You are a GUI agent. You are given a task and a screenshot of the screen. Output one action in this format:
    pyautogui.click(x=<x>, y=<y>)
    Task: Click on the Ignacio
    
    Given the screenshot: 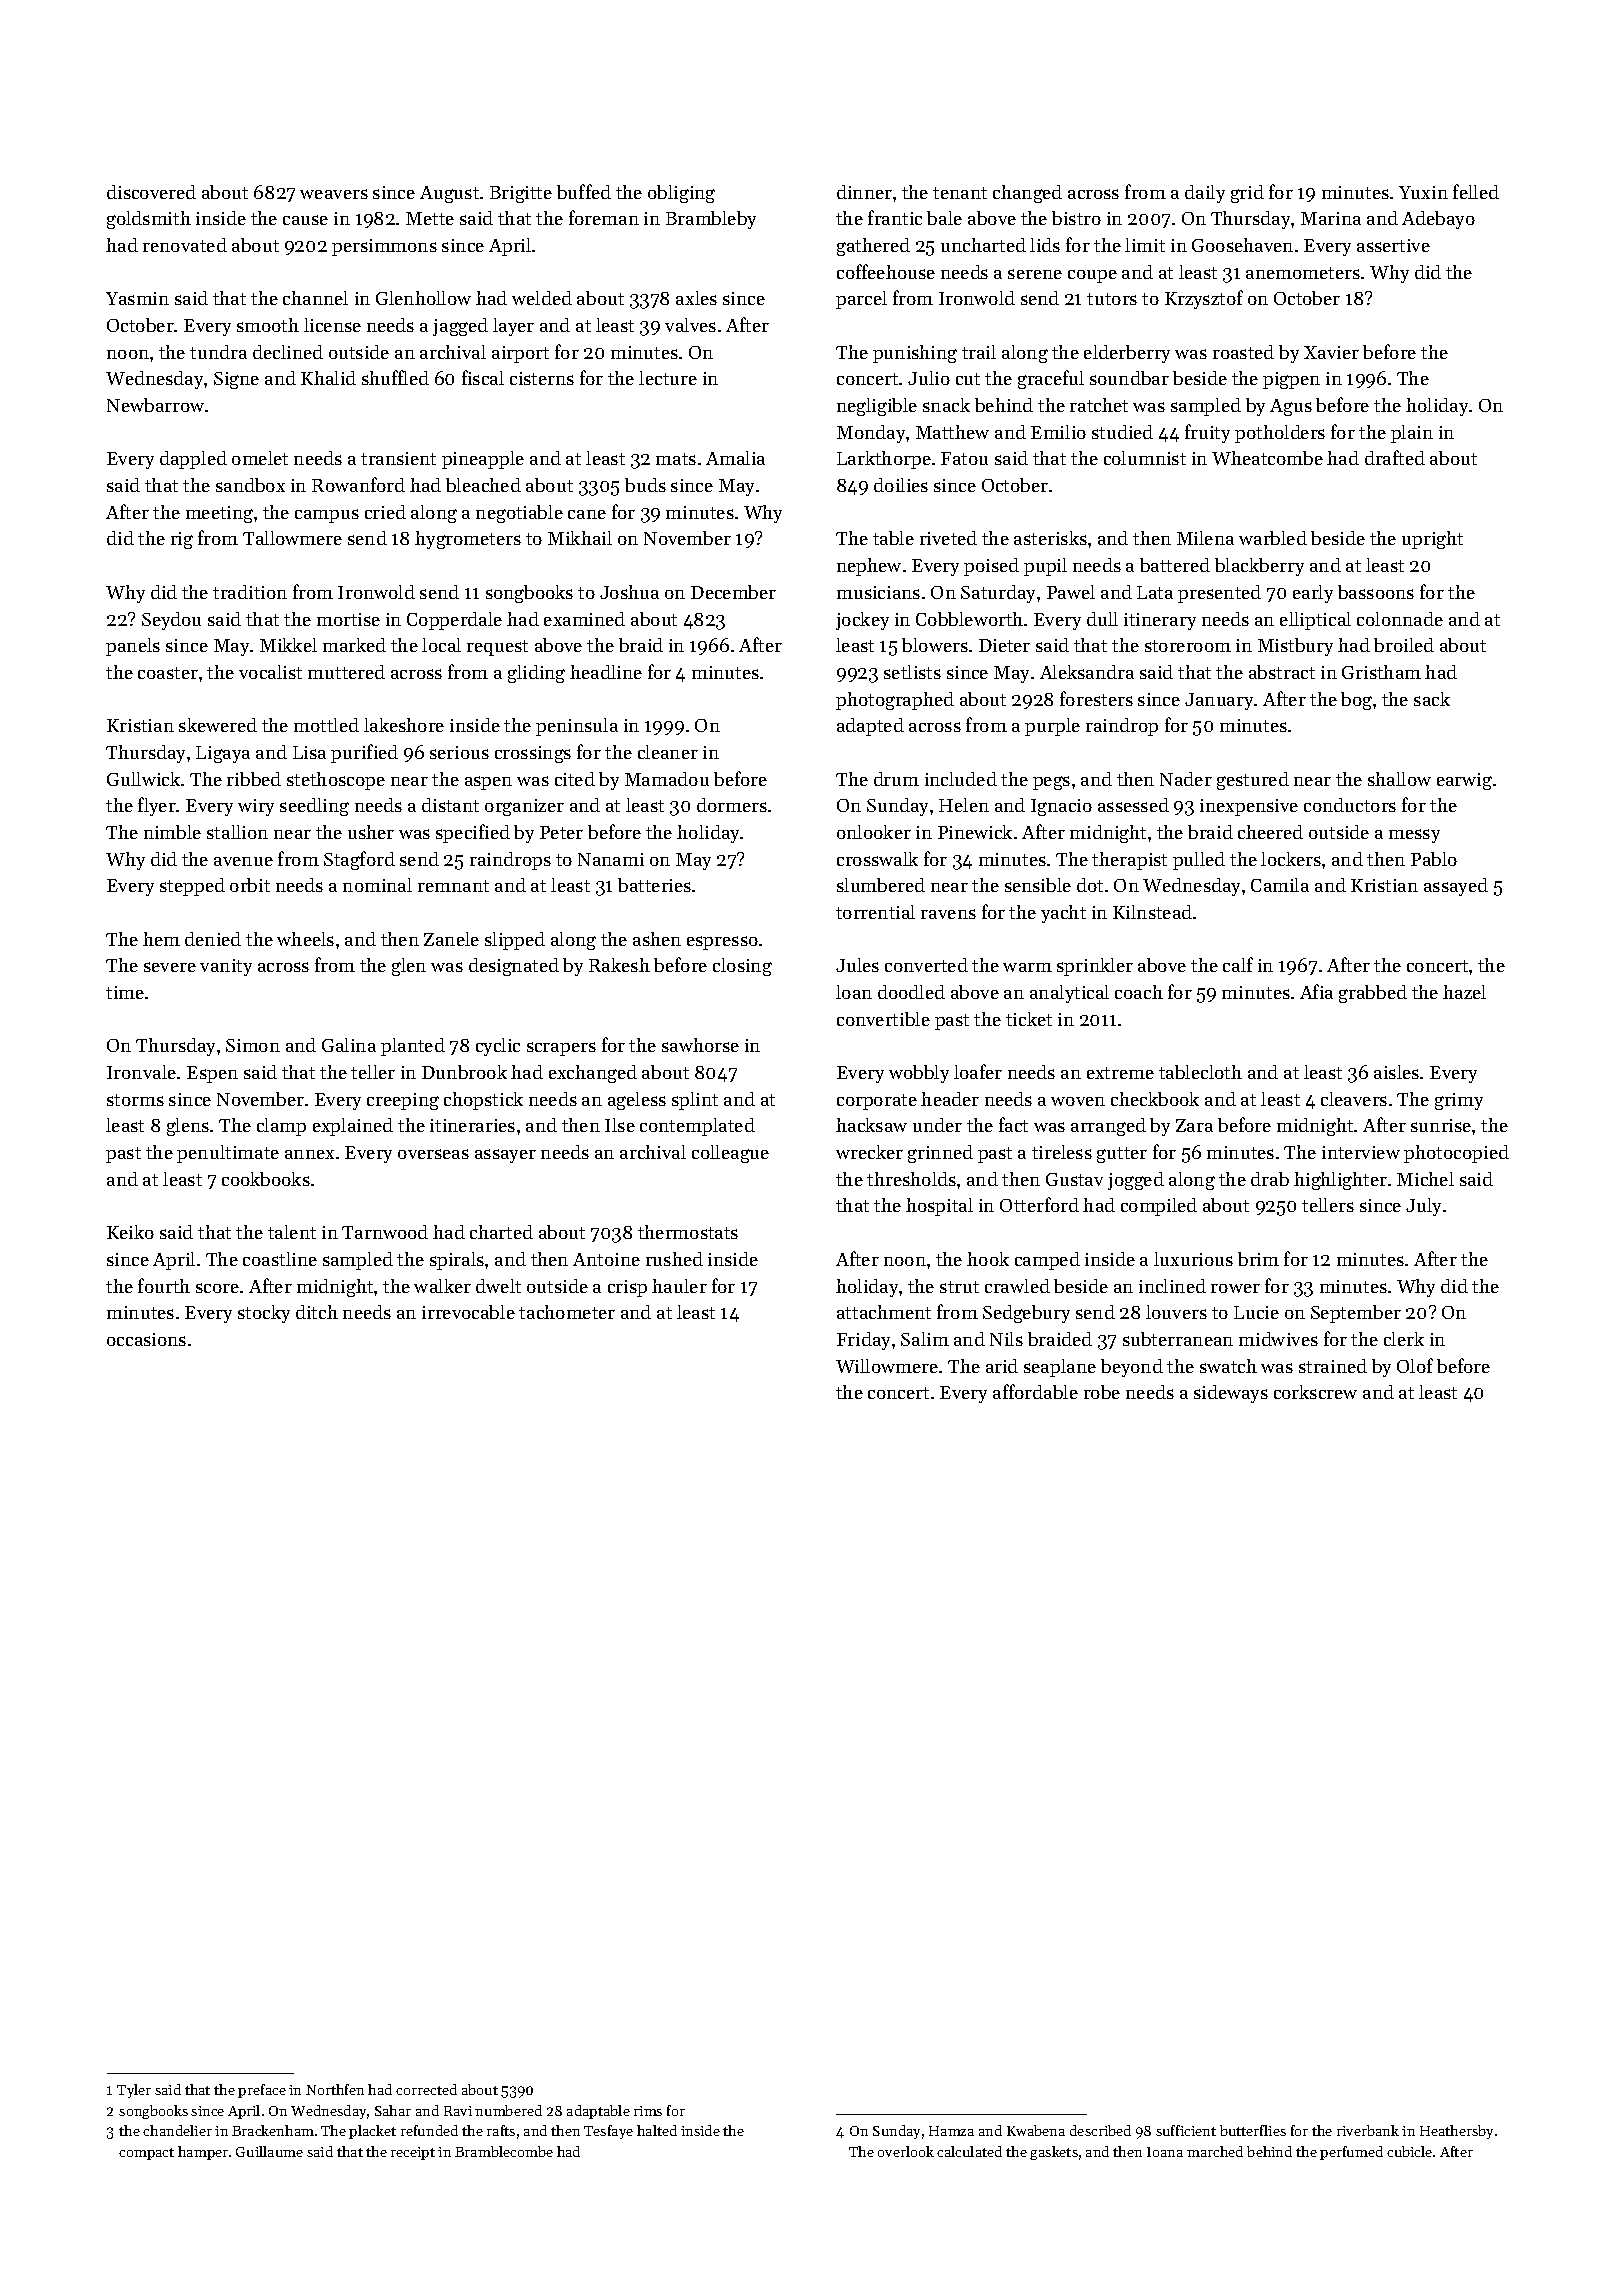 What is the action you would take?
    pyautogui.click(x=1061, y=807)
